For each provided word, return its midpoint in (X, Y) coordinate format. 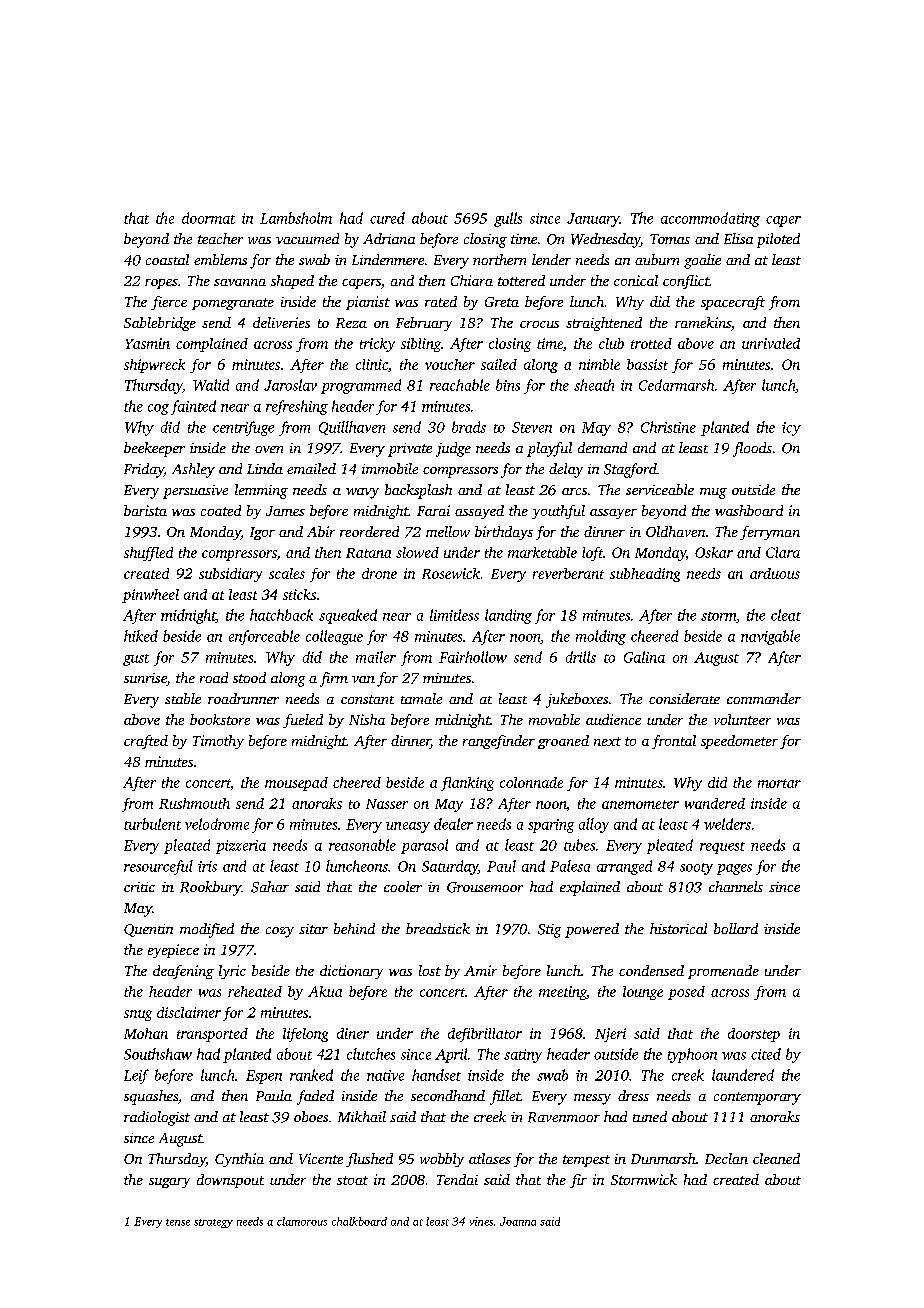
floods (752, 449)
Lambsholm (296, 218)
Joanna (518, 1221)
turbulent (152, 824)
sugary (169, 1183)
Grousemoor (485, 887)
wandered (715, 803)
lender (551, 259)
